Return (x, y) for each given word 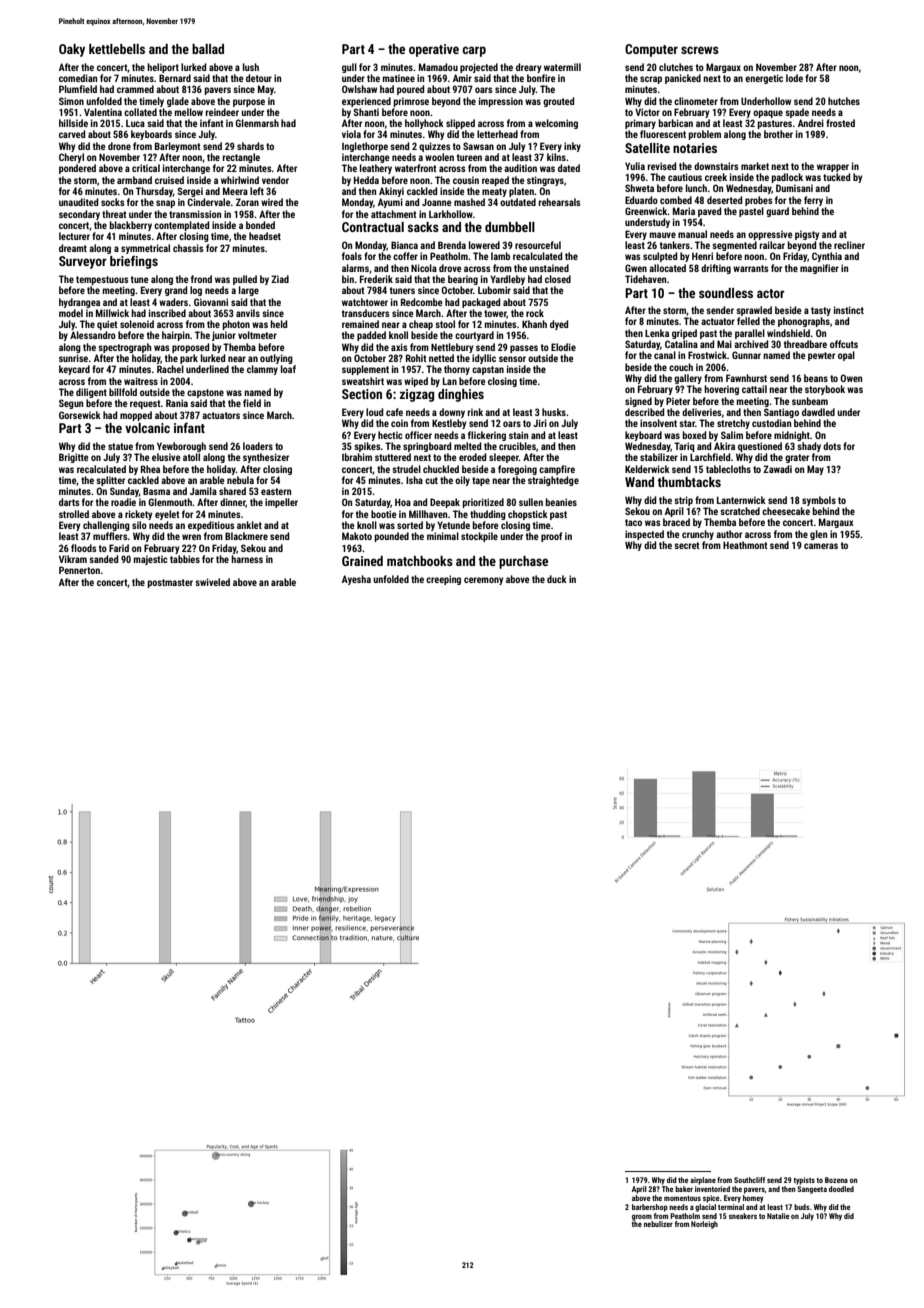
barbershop (650, 1208)
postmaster (170, 583)
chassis (188, 248)
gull (349, 68)
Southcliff (749, 1180)
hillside (73, 123)
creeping (443, 580)
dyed (559, 325)
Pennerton (79, 570)
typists (804, 1181)
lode (794, 78)
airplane (703, 1181)
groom (642, 1218)
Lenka (657, 333)
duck (557, 579)
